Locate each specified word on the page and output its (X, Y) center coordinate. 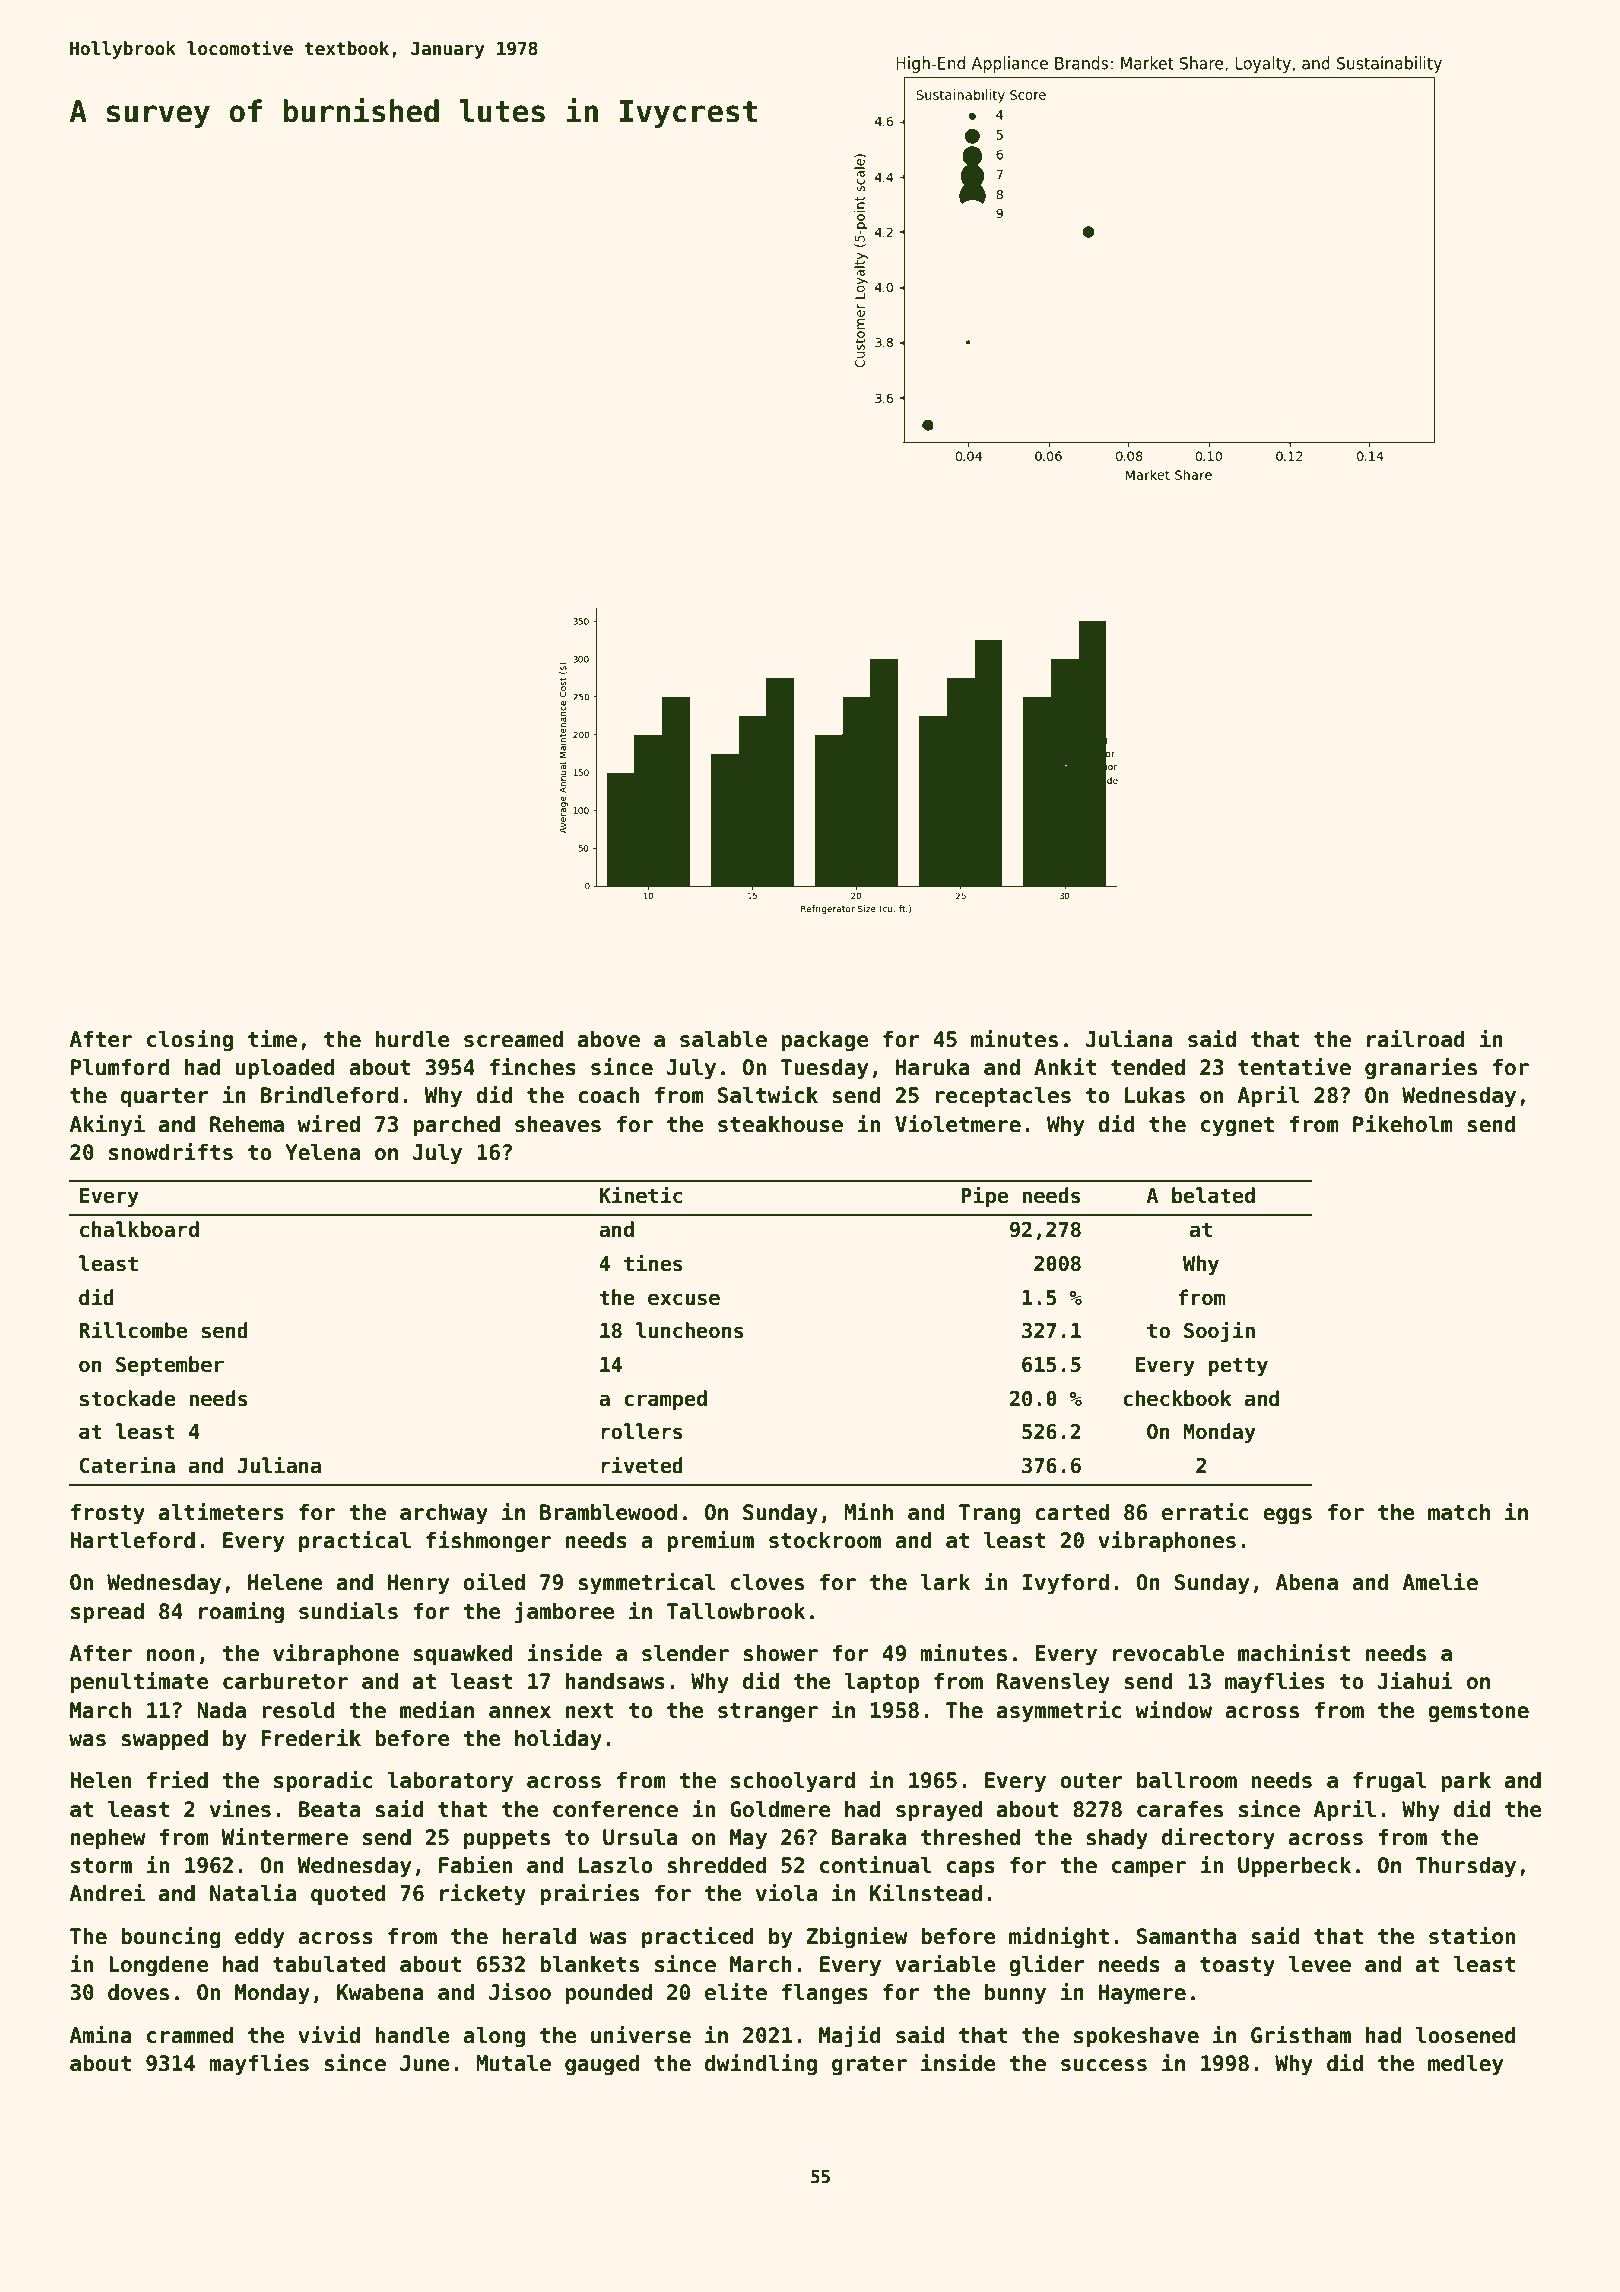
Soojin (1219, 1331)
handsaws (615, 1681)
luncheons (690, 1330)
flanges (825, 1994)
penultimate (140, 1683)
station (1472, 1936)
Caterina (127, 1465)
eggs (1287, 1516)
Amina (100, 2035)
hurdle (412, 1039)
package (825, 1041)
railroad (1416, 1039)
